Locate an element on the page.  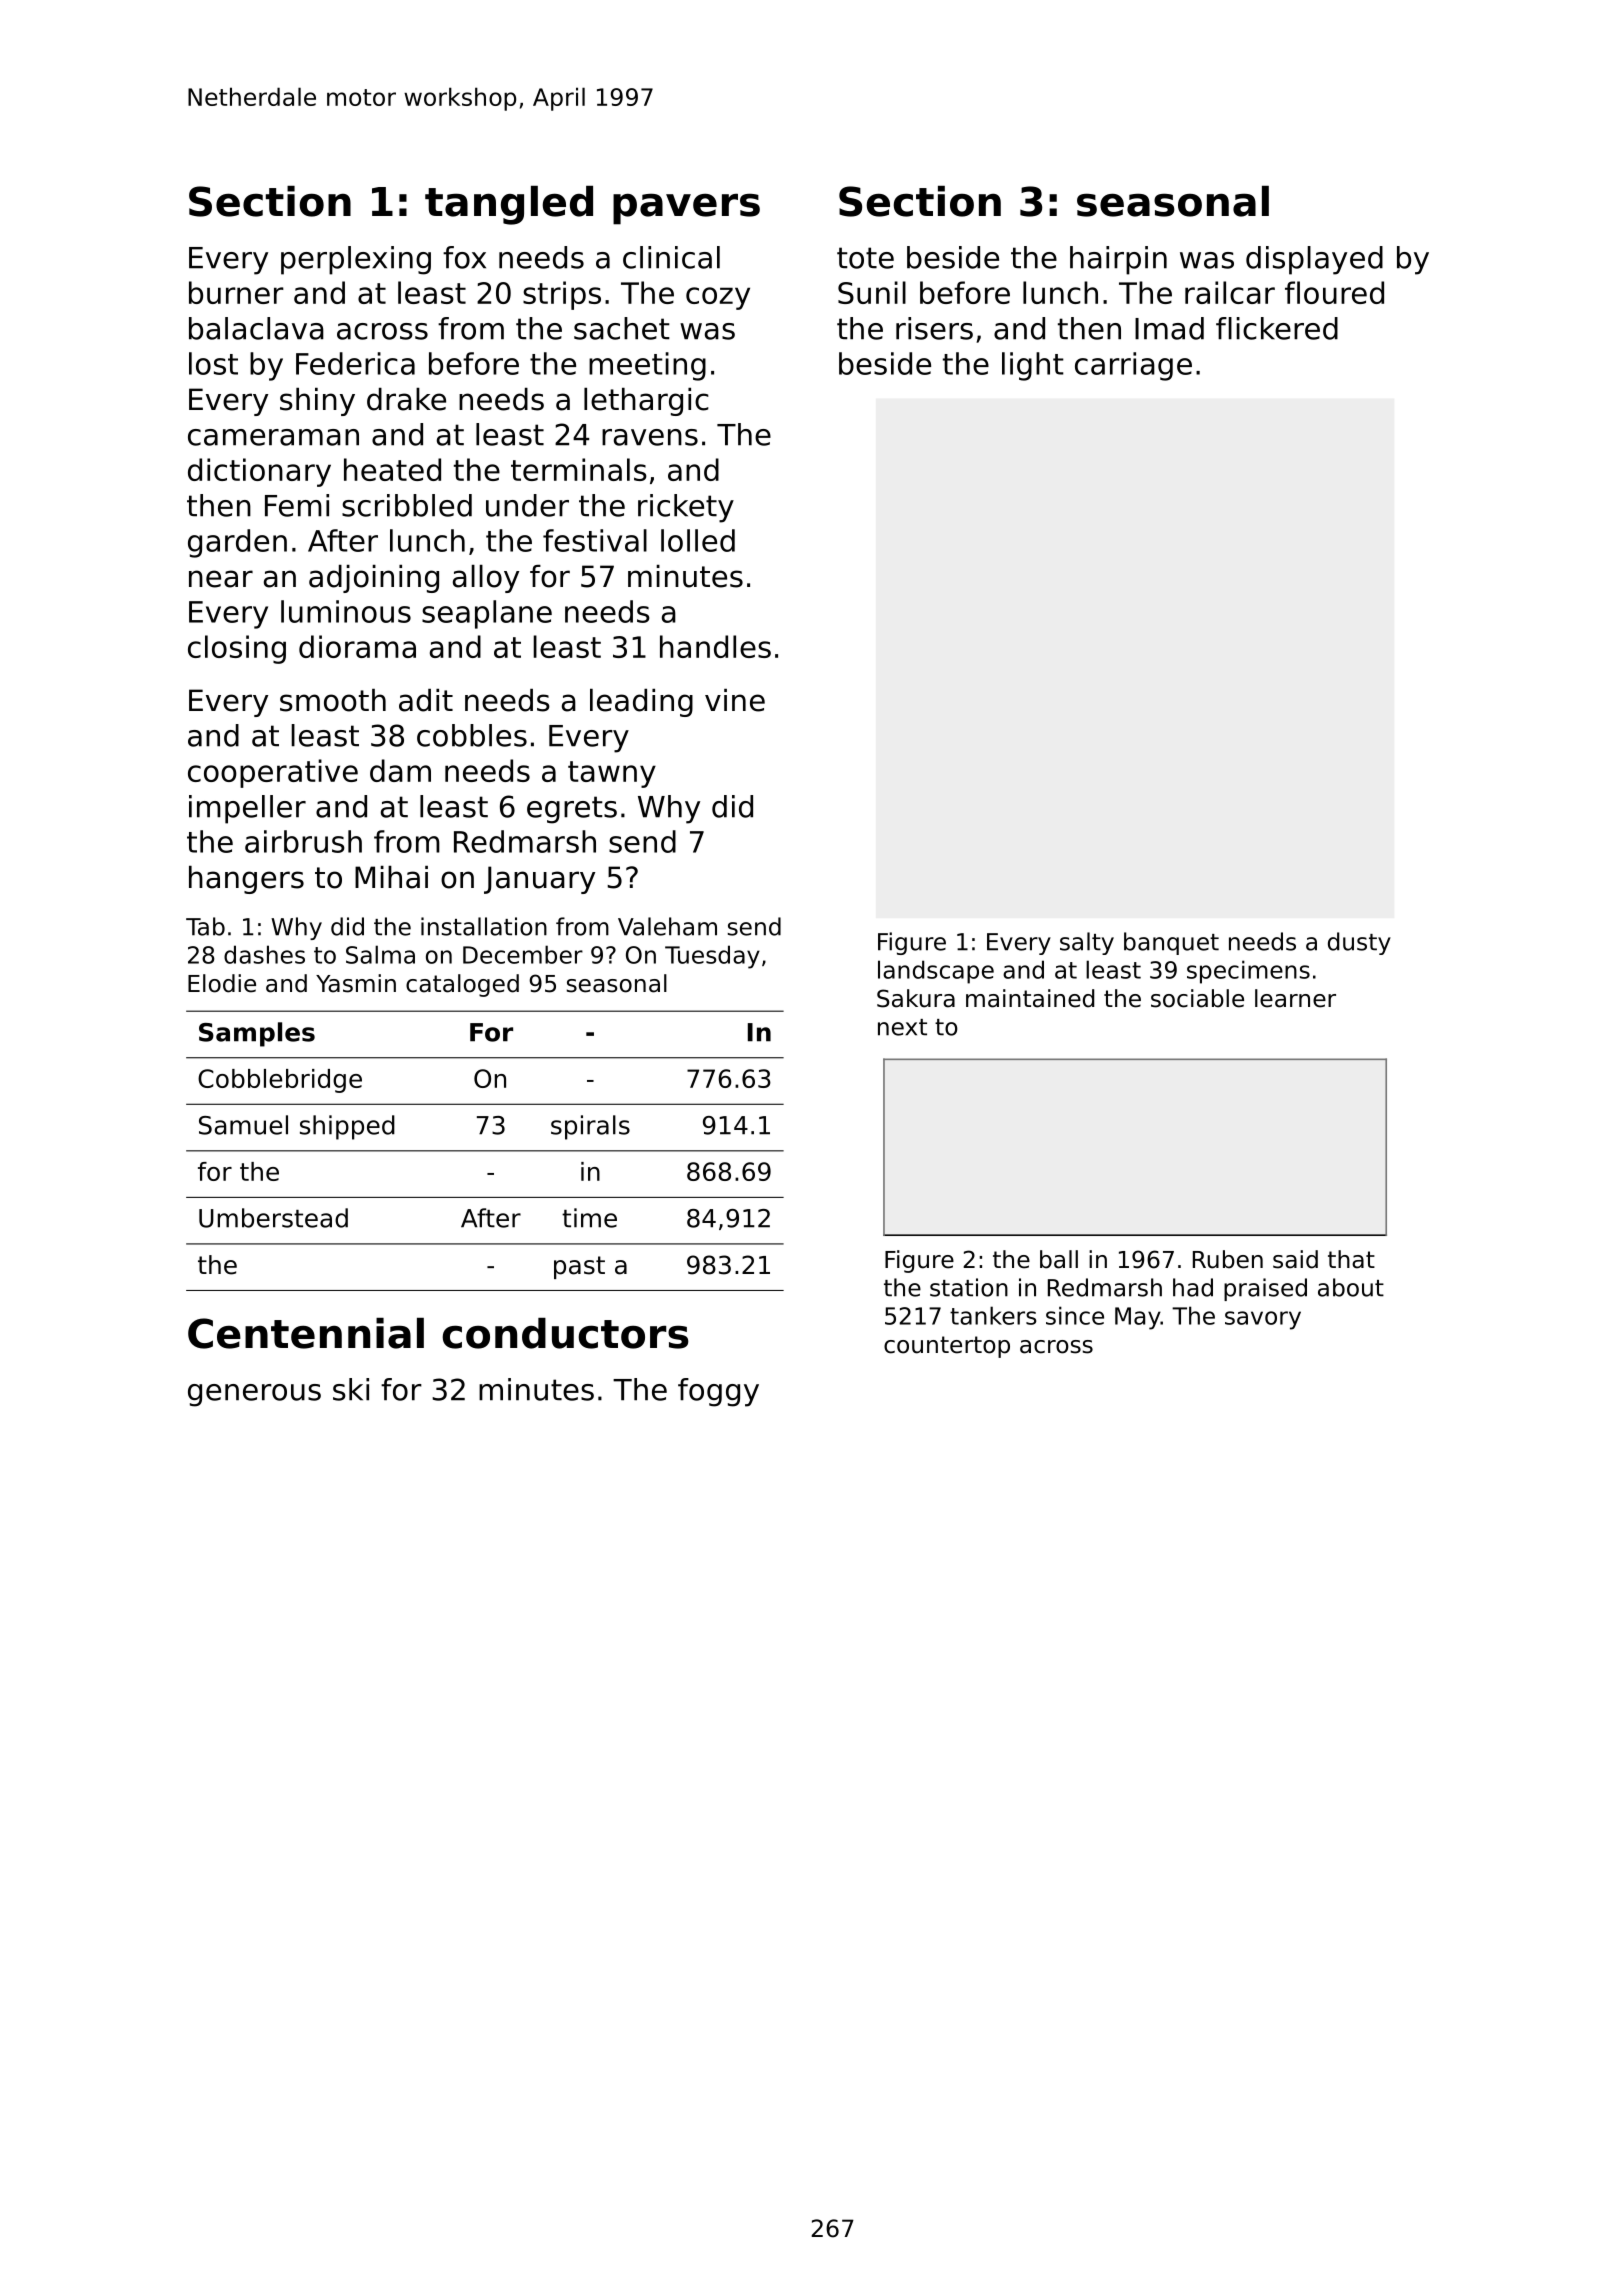
vine is located at coordinates (735, 700).
